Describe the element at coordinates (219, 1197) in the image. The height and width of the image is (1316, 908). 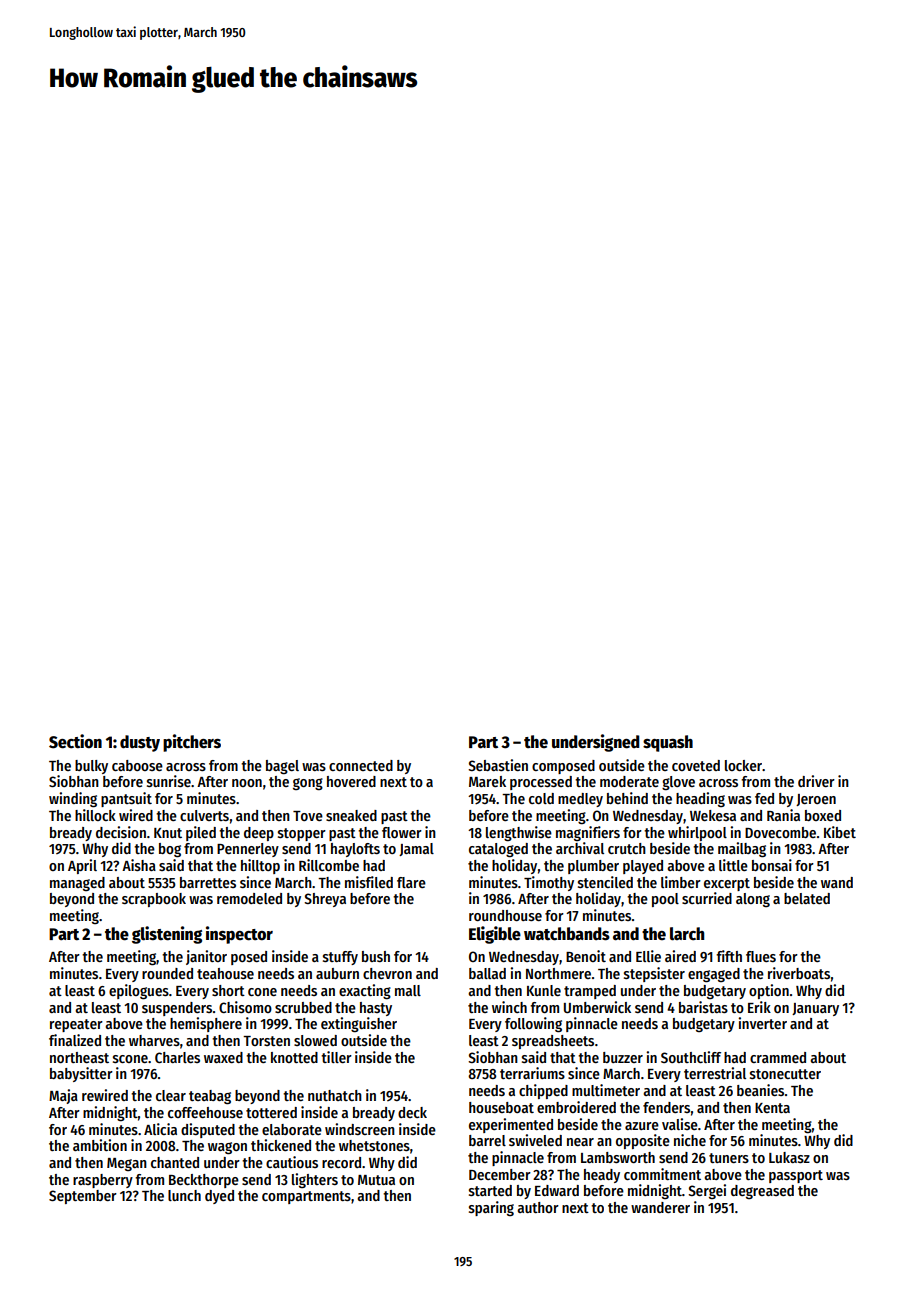
I see `dyed` at that location.
